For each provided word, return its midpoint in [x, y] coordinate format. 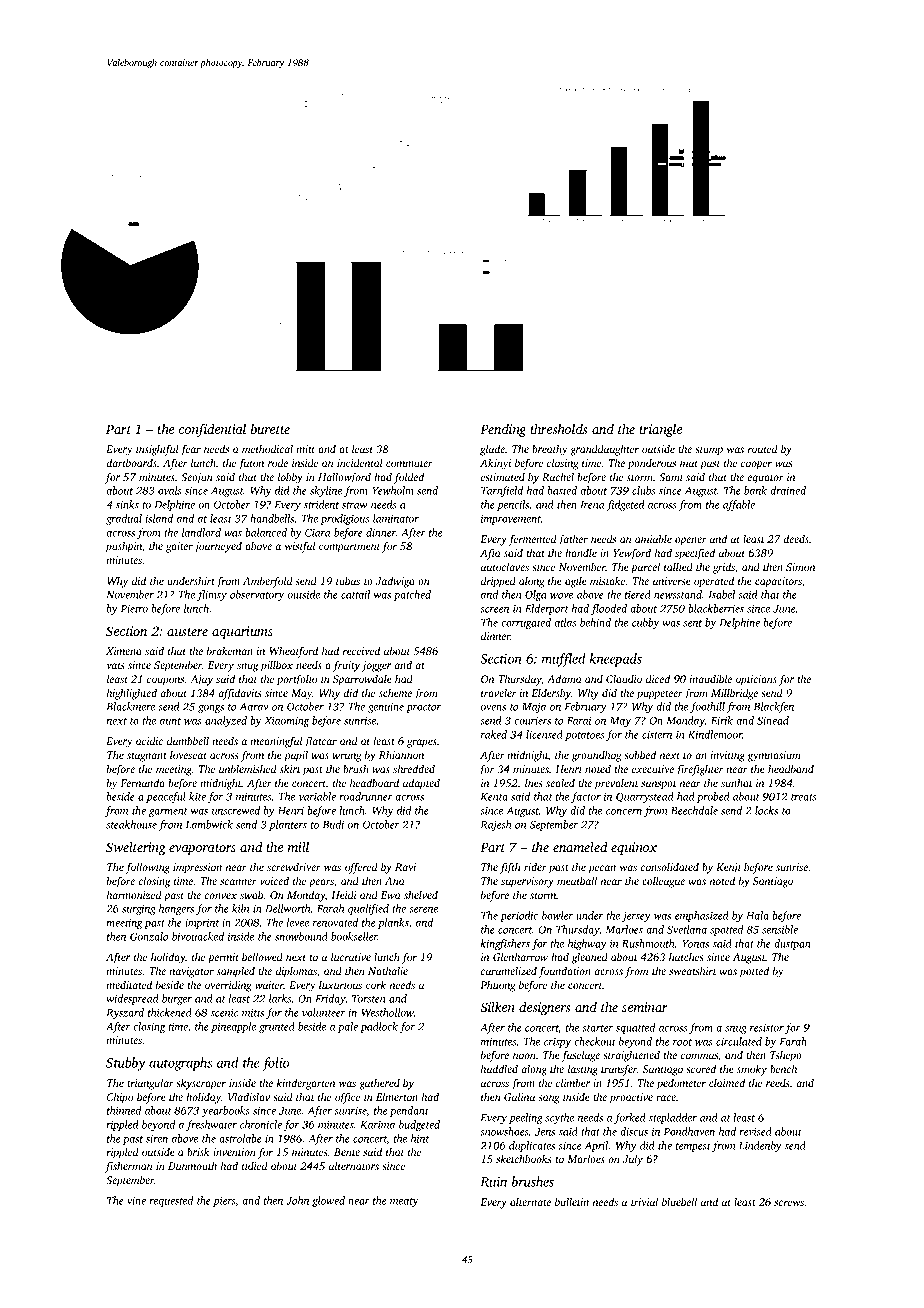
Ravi [405, 867]
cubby [645, 623]
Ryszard [125, 1013]
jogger [376, 666]
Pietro [134, 609]
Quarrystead [645, 797]
